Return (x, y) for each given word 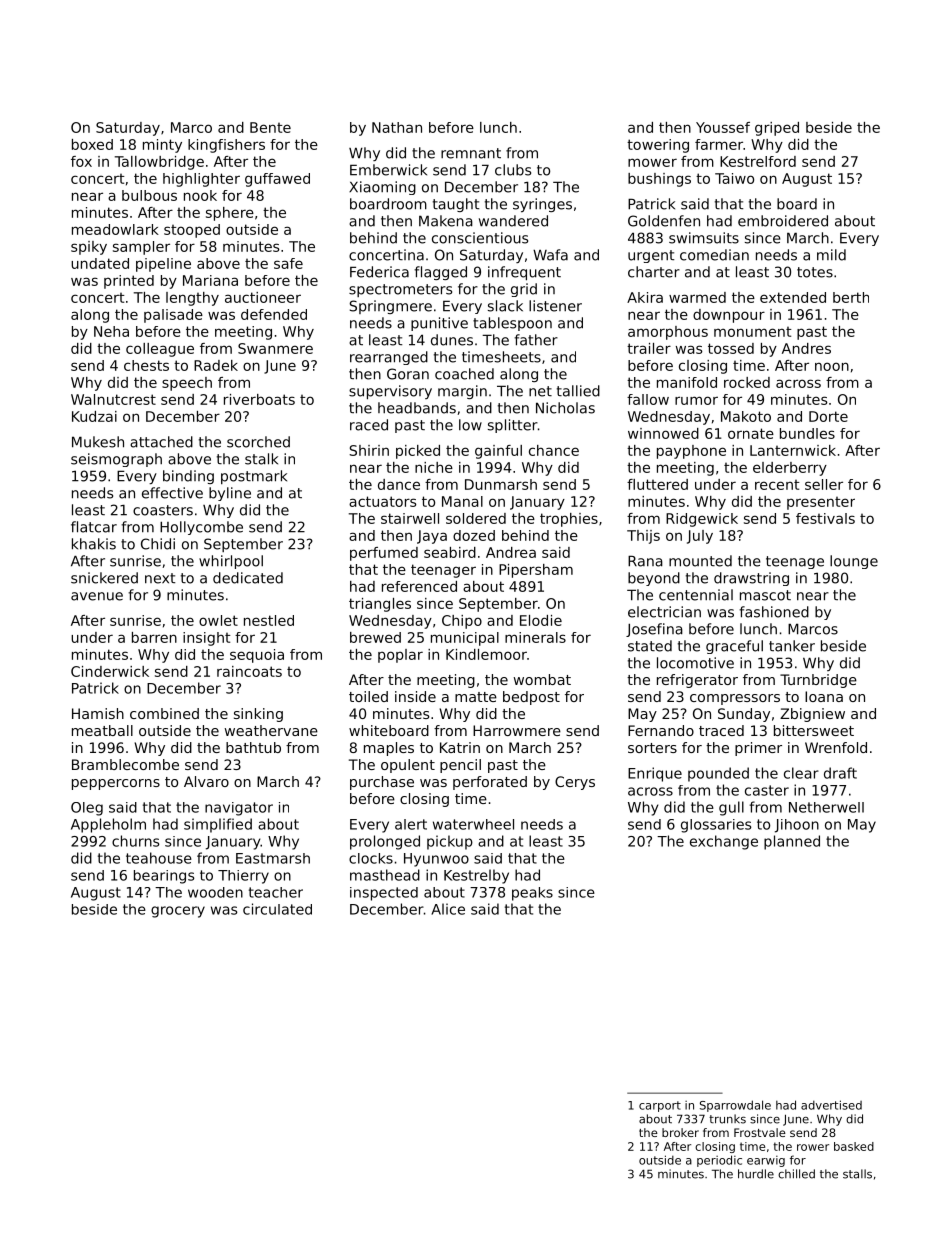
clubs (513, 170)
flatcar (94, 527)
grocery (178, 912)
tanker (792, 646)
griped (777, 129)
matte (476, 697)
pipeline (163, 265)
